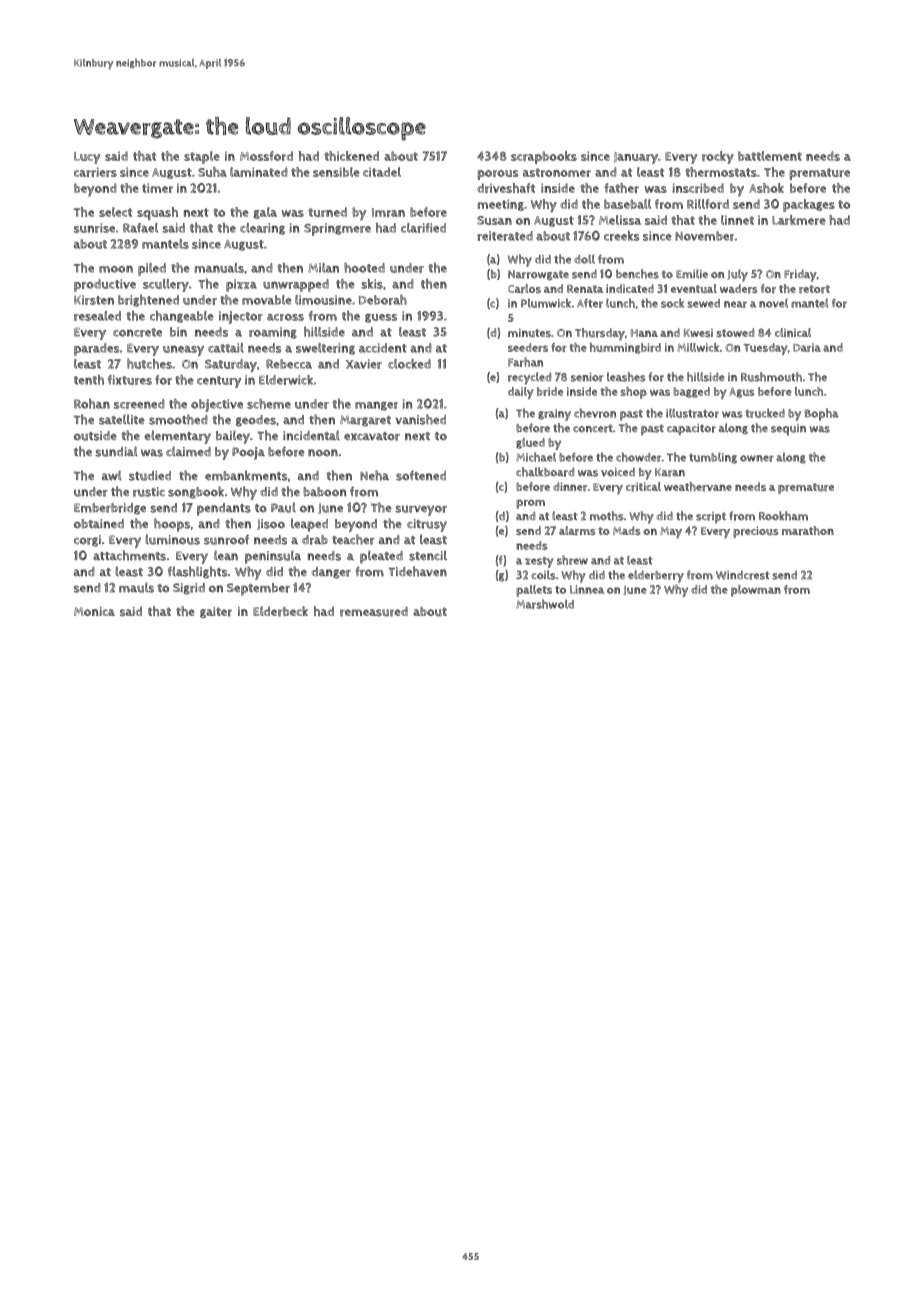  Describe the element at coordinates (364, 364) in the page. I see `Xavier` at that location.
